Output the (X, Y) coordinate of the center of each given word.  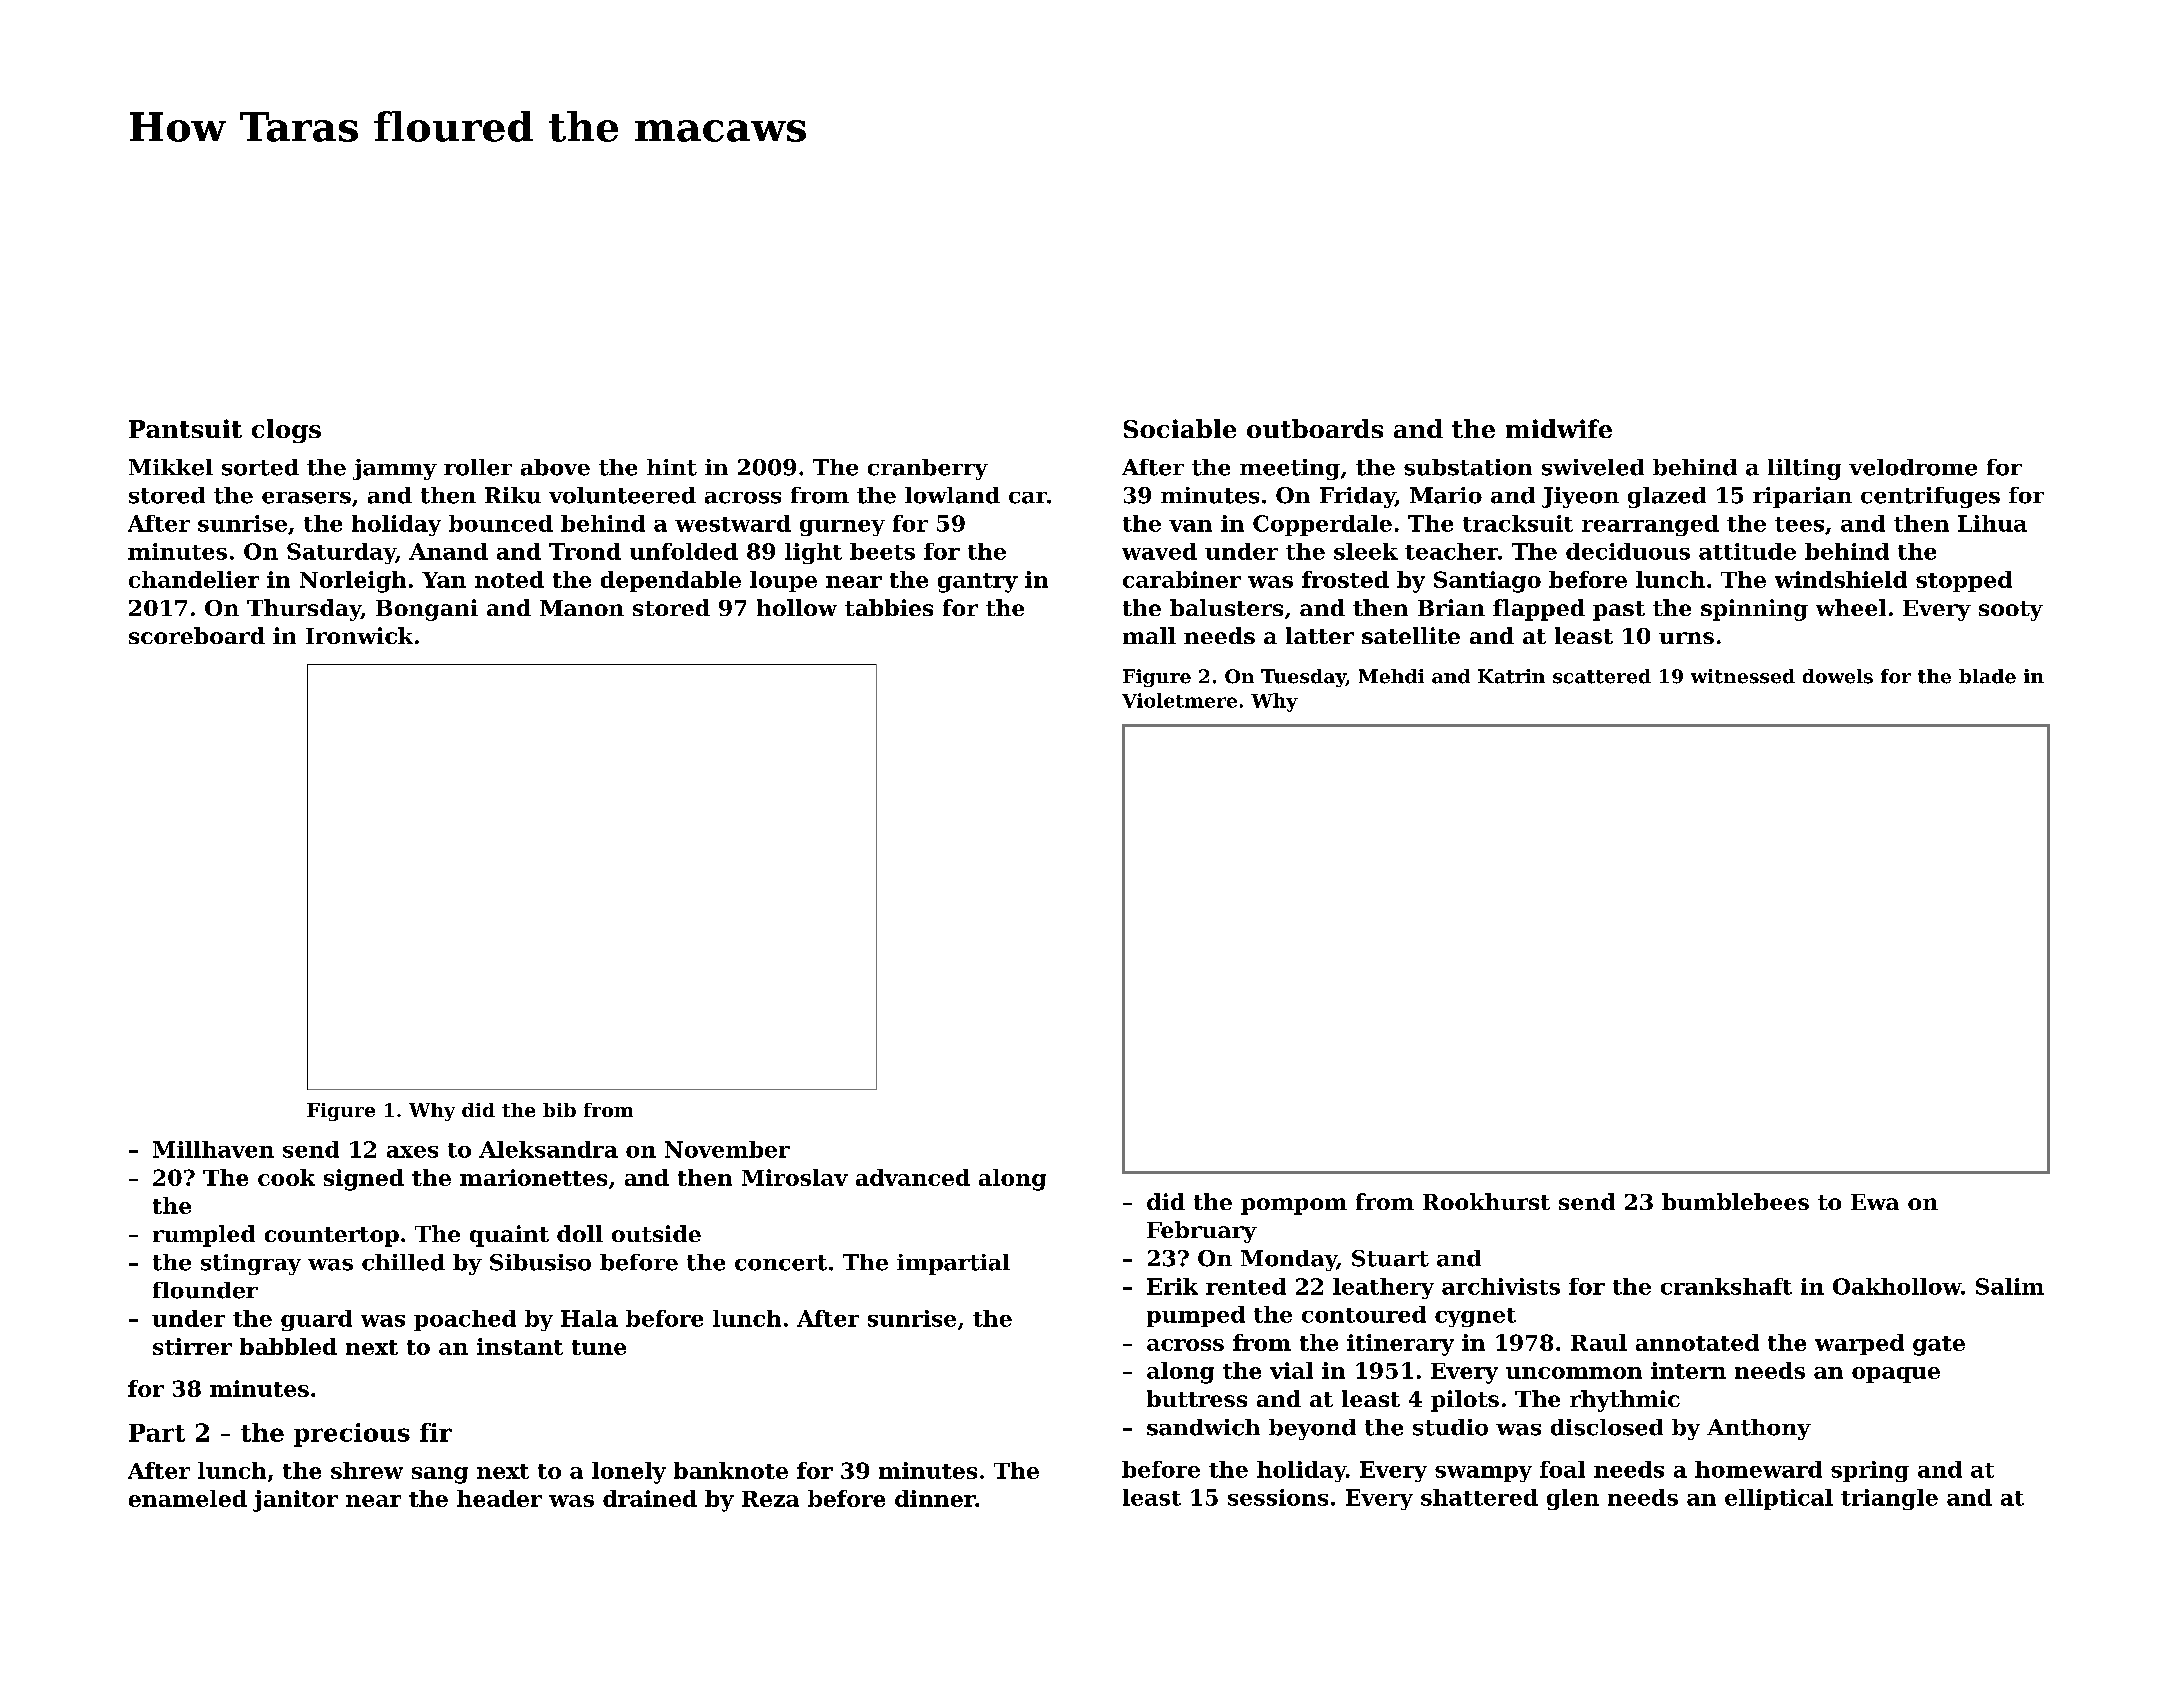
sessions (1278, 1497)
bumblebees (1735, 1201)
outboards (1315, 428)
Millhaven (213, 1149)
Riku (513, 495)
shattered (1479, 1497)
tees (1799, 524)
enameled (188, 1498)
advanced (913, 1177)
